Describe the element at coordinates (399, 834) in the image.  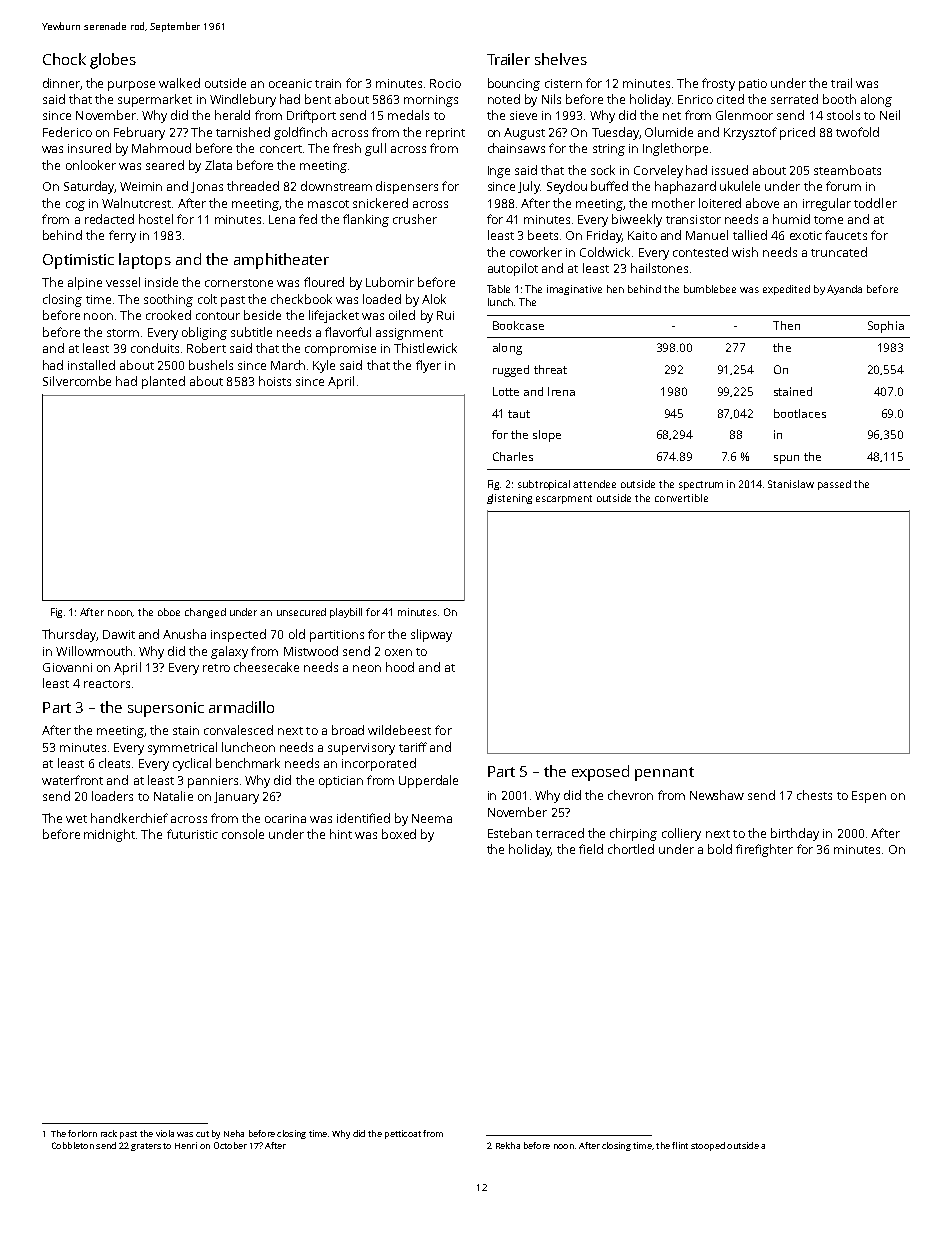
I see `boxed` at that location.
